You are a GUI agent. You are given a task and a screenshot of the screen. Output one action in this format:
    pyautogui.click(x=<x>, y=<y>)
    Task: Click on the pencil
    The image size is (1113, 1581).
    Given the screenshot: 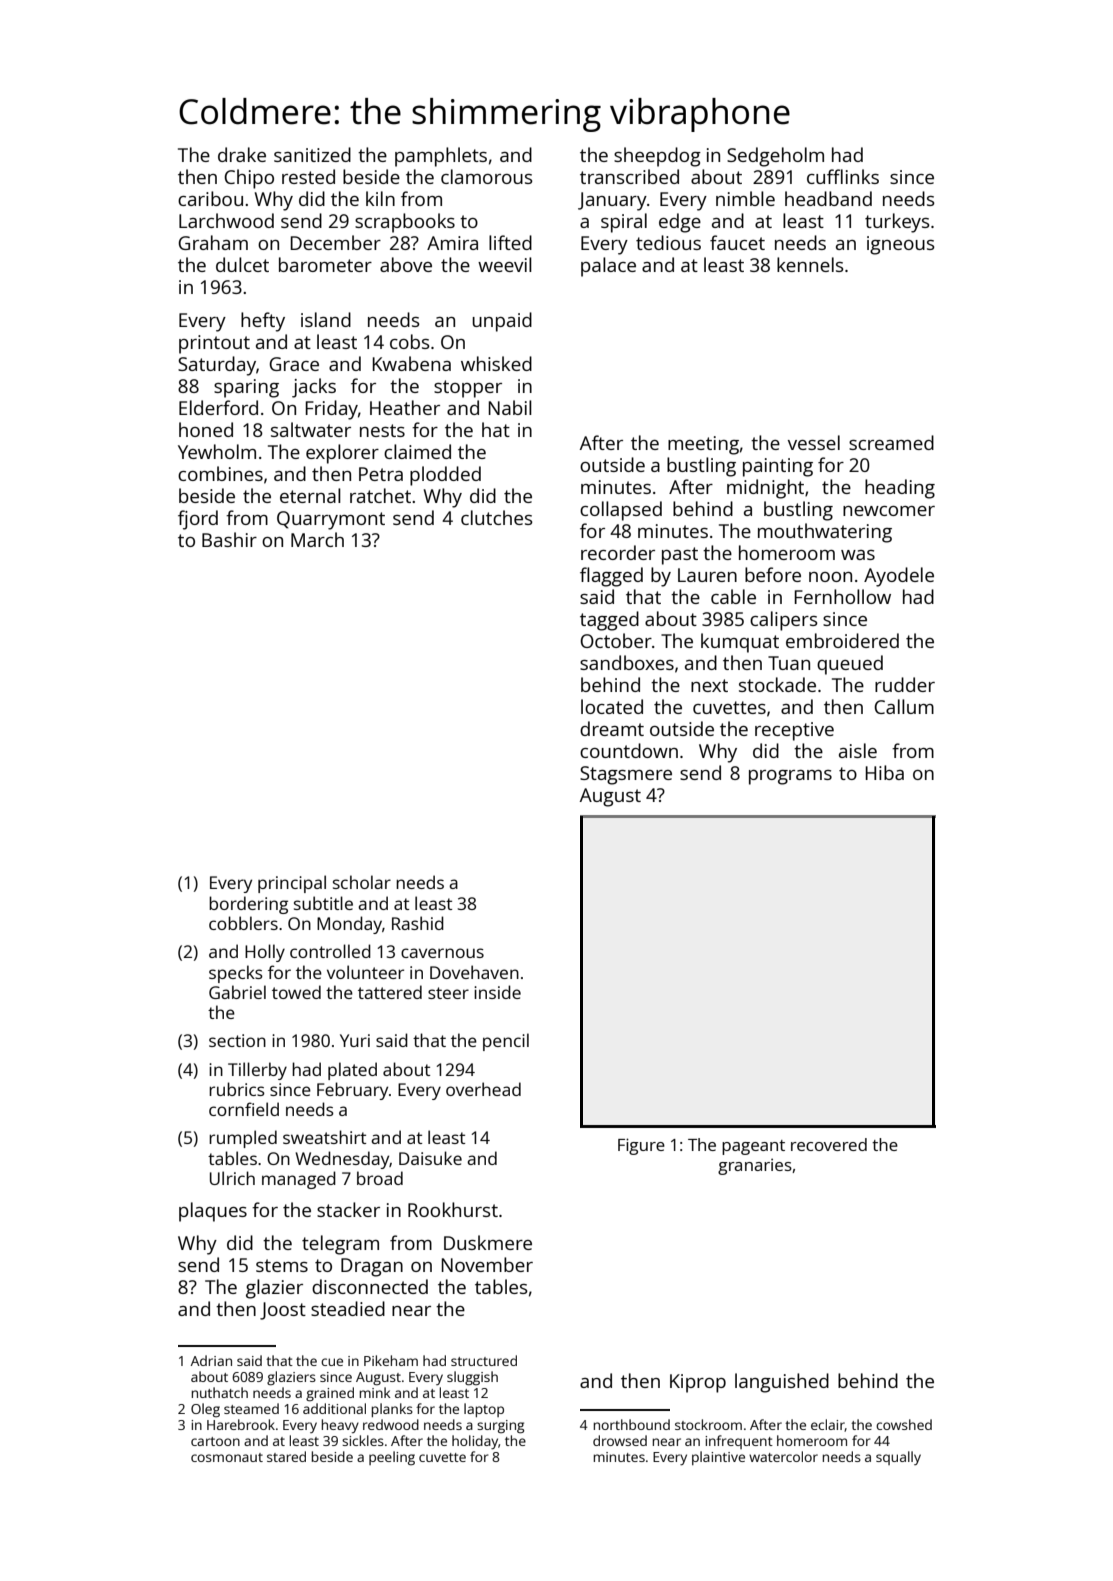 What is the action you would take?
    pyautogui.click(x=506, y=1042)
